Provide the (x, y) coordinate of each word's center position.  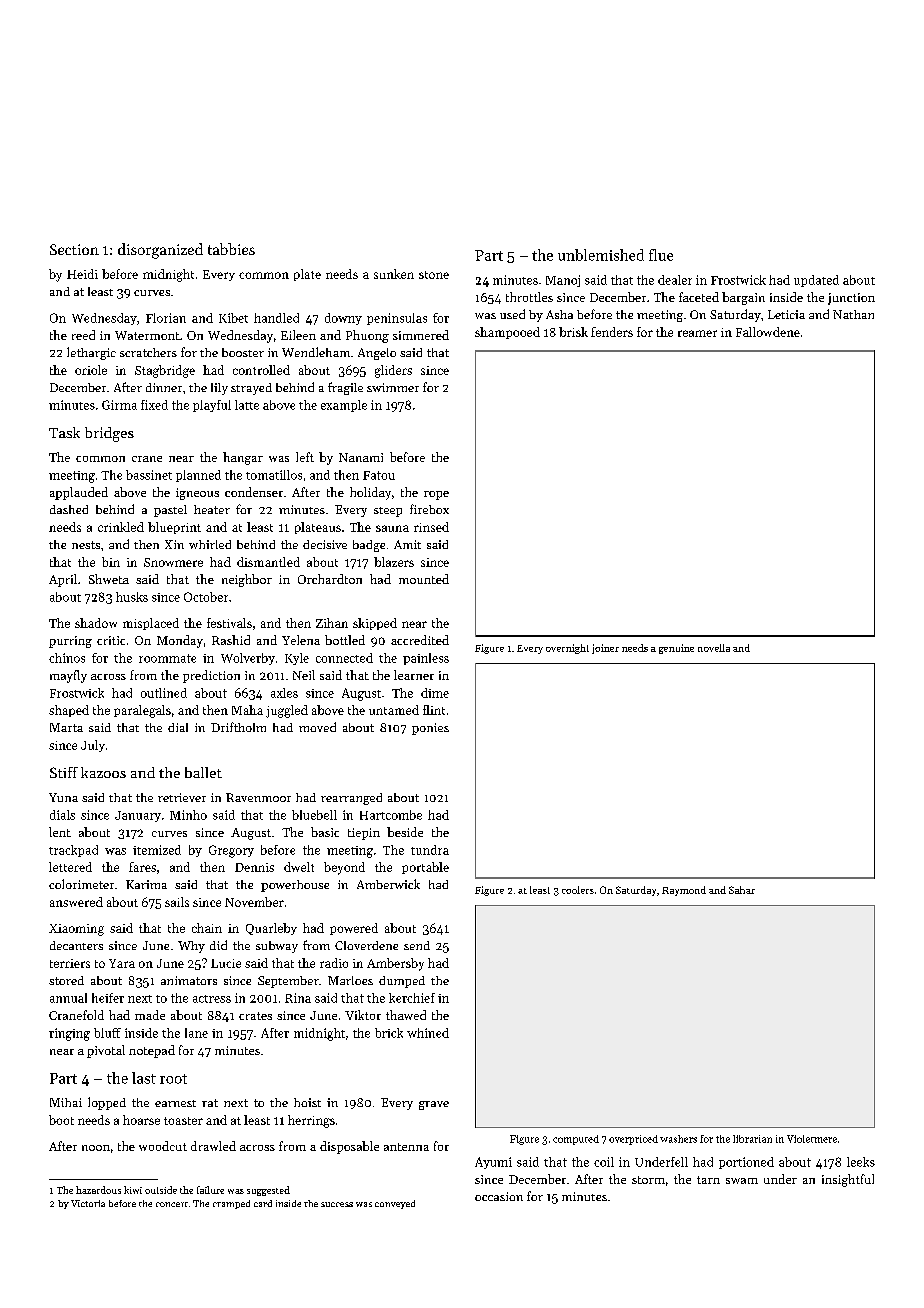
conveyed (395, 1204)
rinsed (431, 527)
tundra (430, 850)
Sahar (742, 890)
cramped (231, 1204)
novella (714, 648)
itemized (157, 850)
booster (243, 352)
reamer (697, 333)
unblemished (601, 255)
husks (132, 597)
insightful (848, 1180)
